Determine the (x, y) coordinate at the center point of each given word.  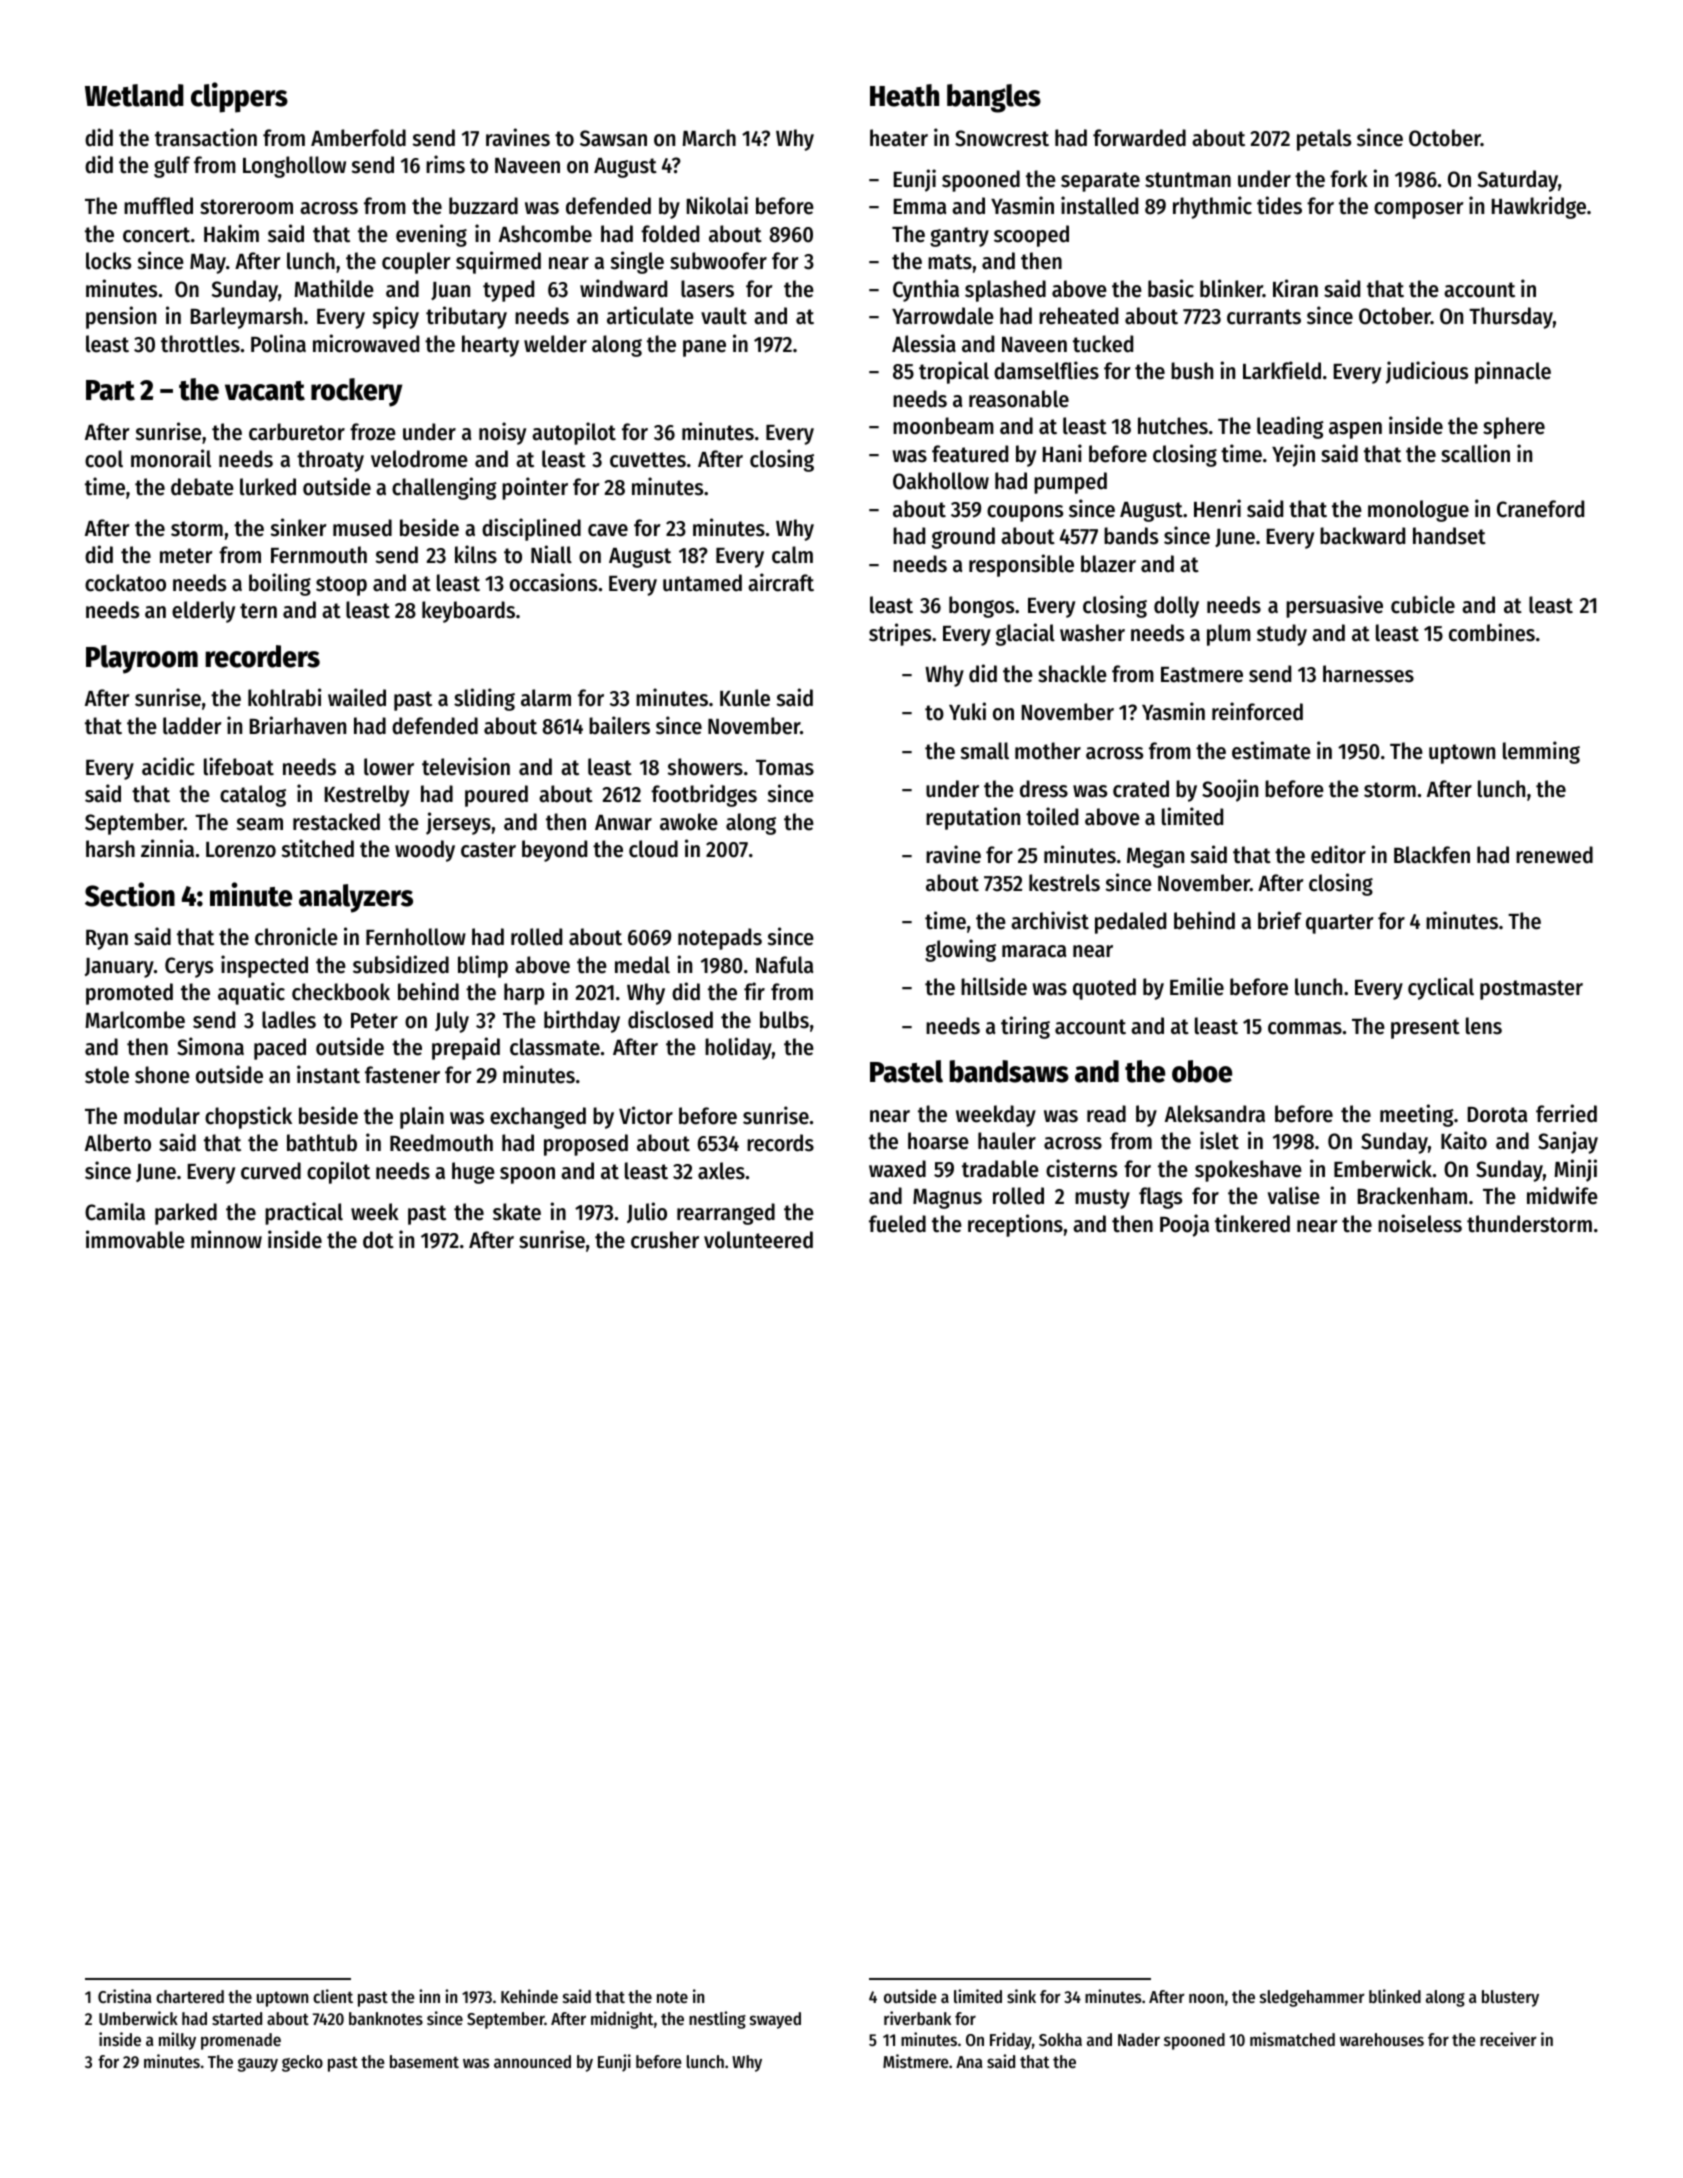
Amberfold (358, 138)
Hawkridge (1539, 207)
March (709, 138)
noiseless (1420, 1223)
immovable (135, 1239)
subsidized (401, 964)
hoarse (938, 1141)
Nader (1139, 2039)
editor (1338, 854)
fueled (897, 1224)
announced (532, 2061)
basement (424, 2061)
